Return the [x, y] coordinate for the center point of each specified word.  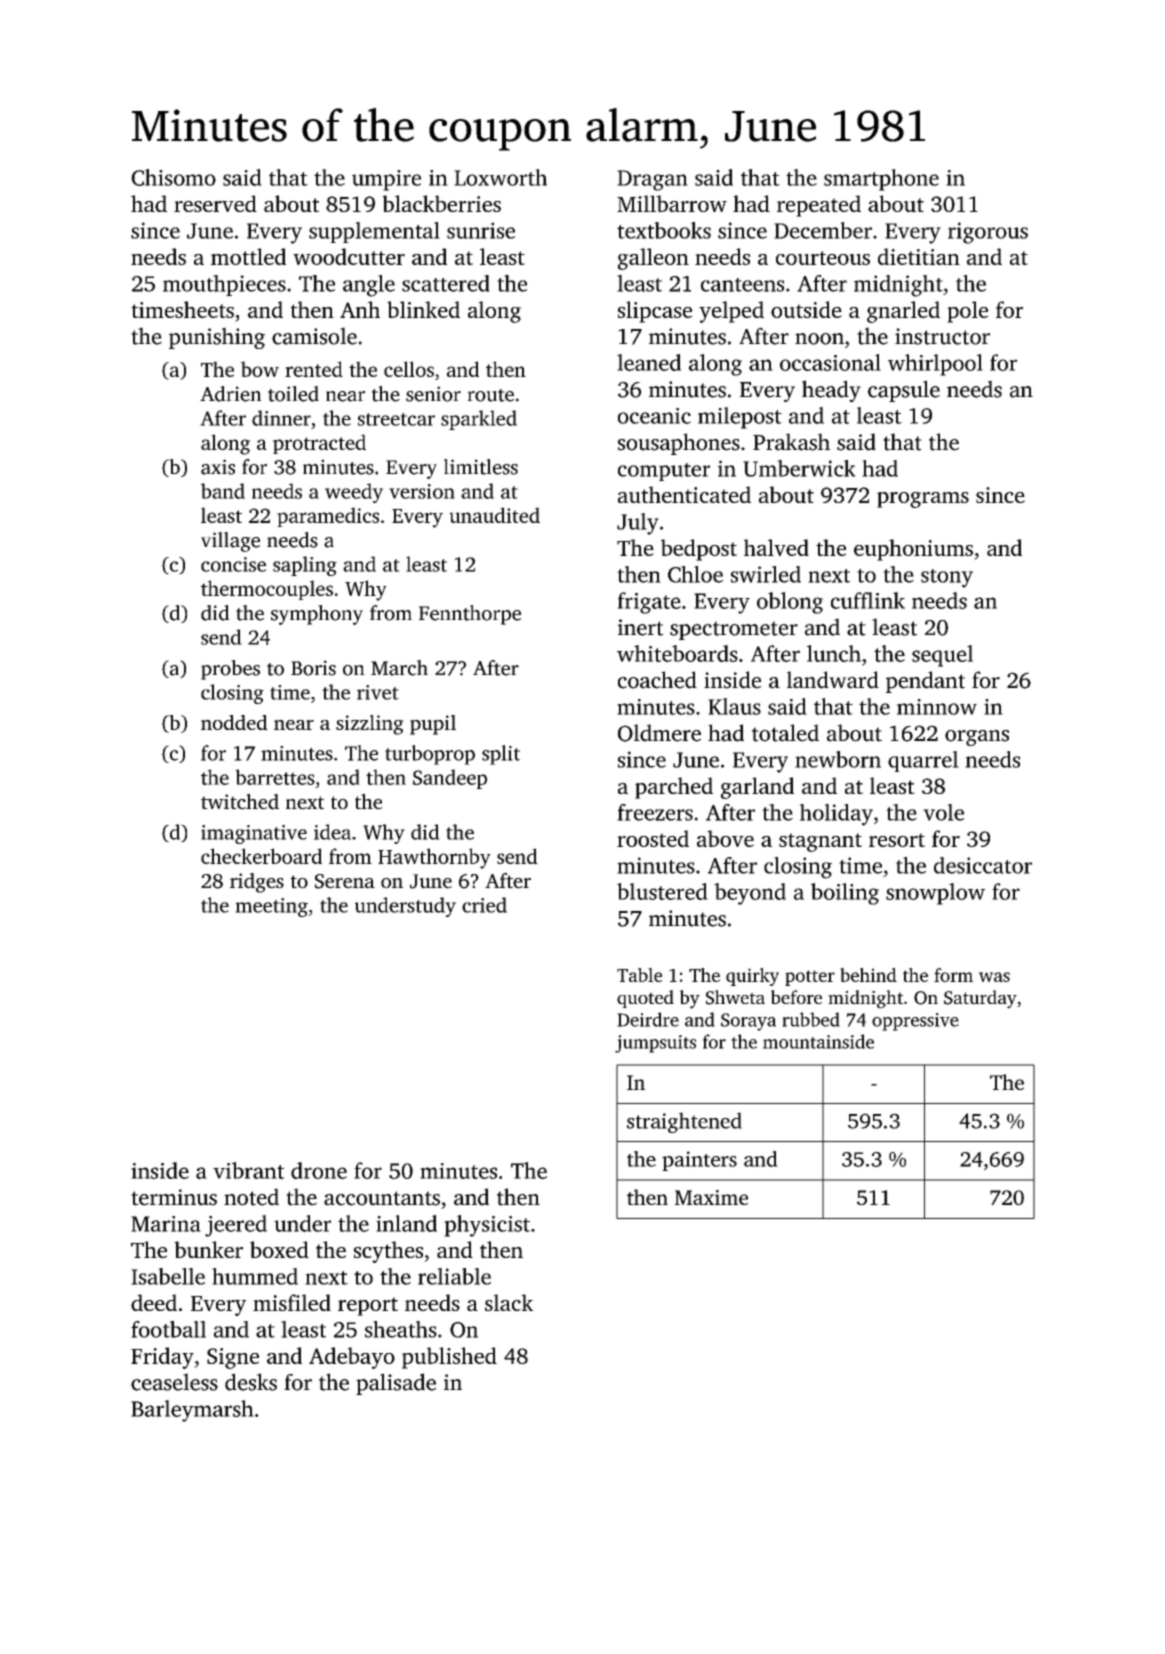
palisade [396, 1384]
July [638, 524]
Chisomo [173, 177]
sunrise [481, 230]
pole [967, 312]
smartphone [881, 180]
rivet [378, 692]
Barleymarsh [192, 1411]
